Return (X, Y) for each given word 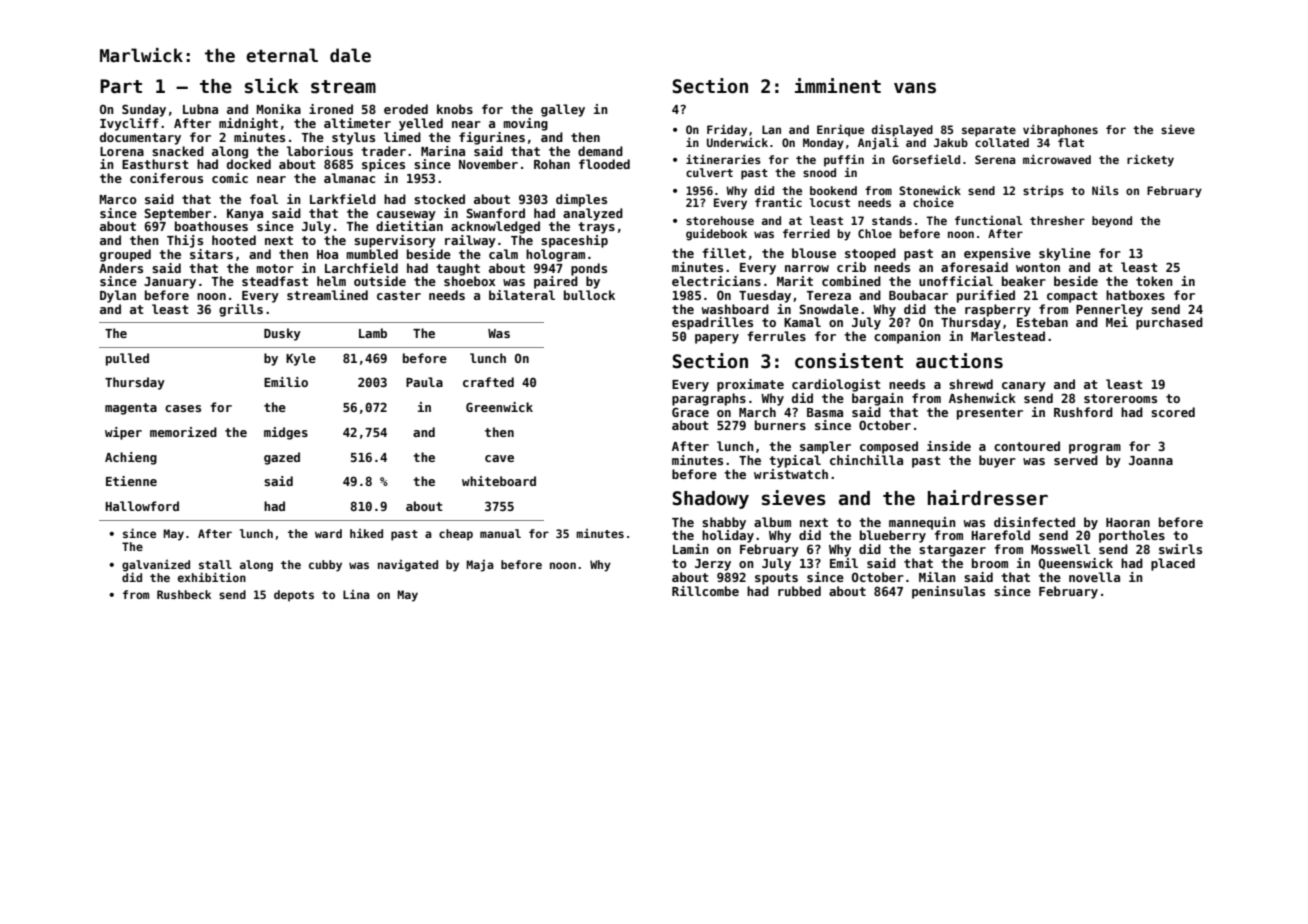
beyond (1112, 222)
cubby (325, 566)
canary (1024, 387)
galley (563, 110)
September (177, 214)
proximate (750, 385)
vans (915, 88)
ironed (331, 109)
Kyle (301, 359)
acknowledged (495, 227)
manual (500, 533)
